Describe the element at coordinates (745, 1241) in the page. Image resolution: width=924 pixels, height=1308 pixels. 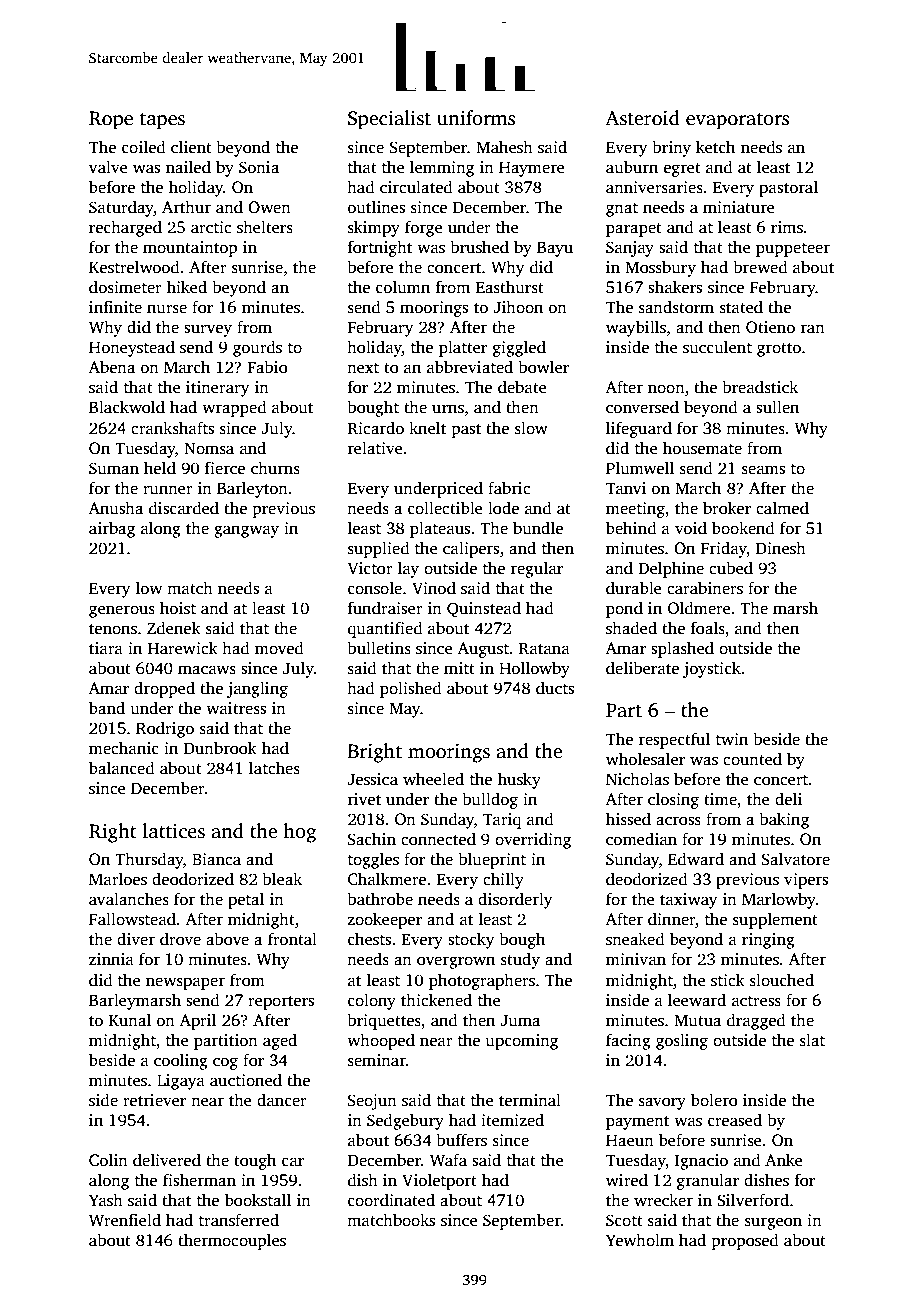
I see `proposed` at that location.
